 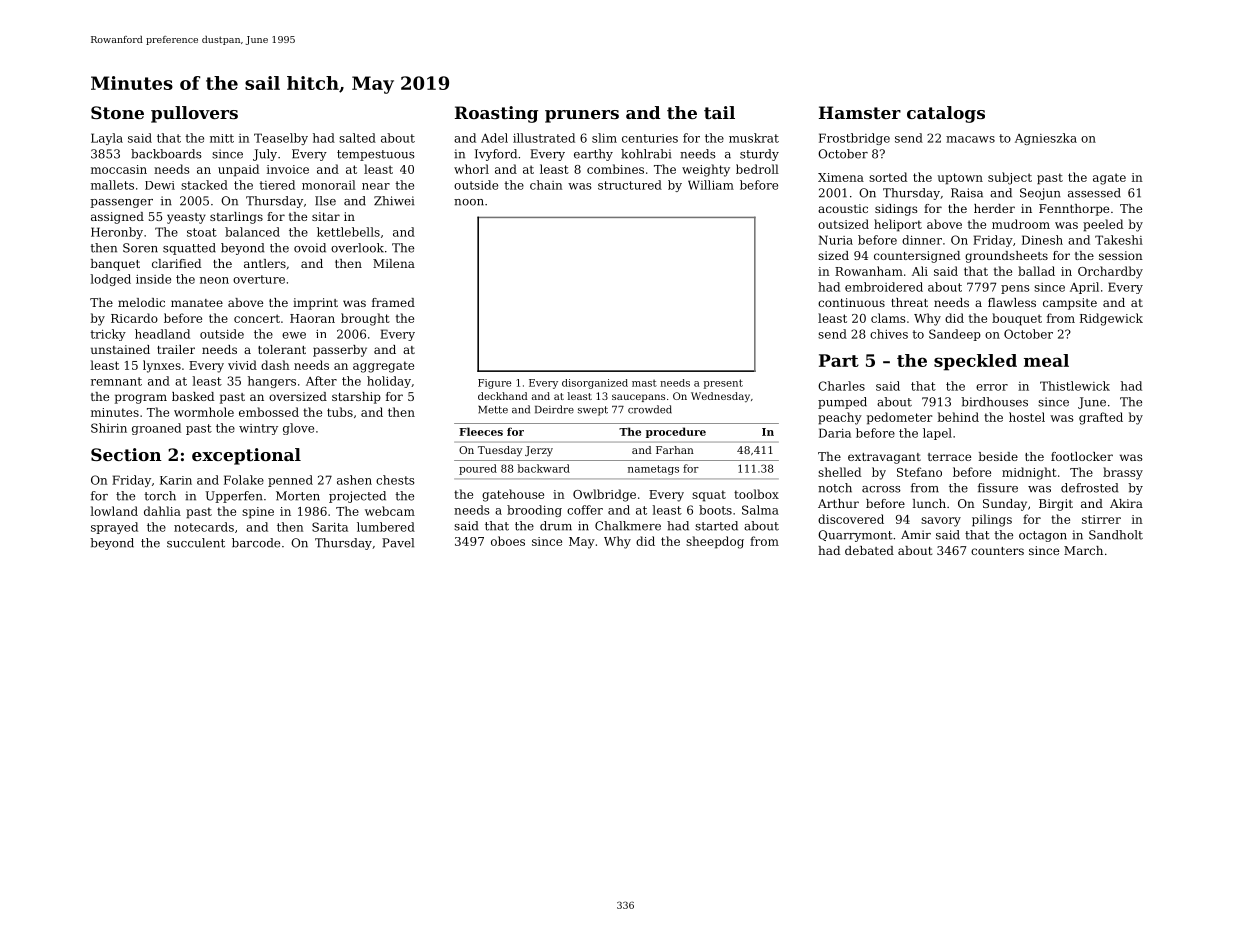 I want to click on pullovers, so click(x=194, y=114).
